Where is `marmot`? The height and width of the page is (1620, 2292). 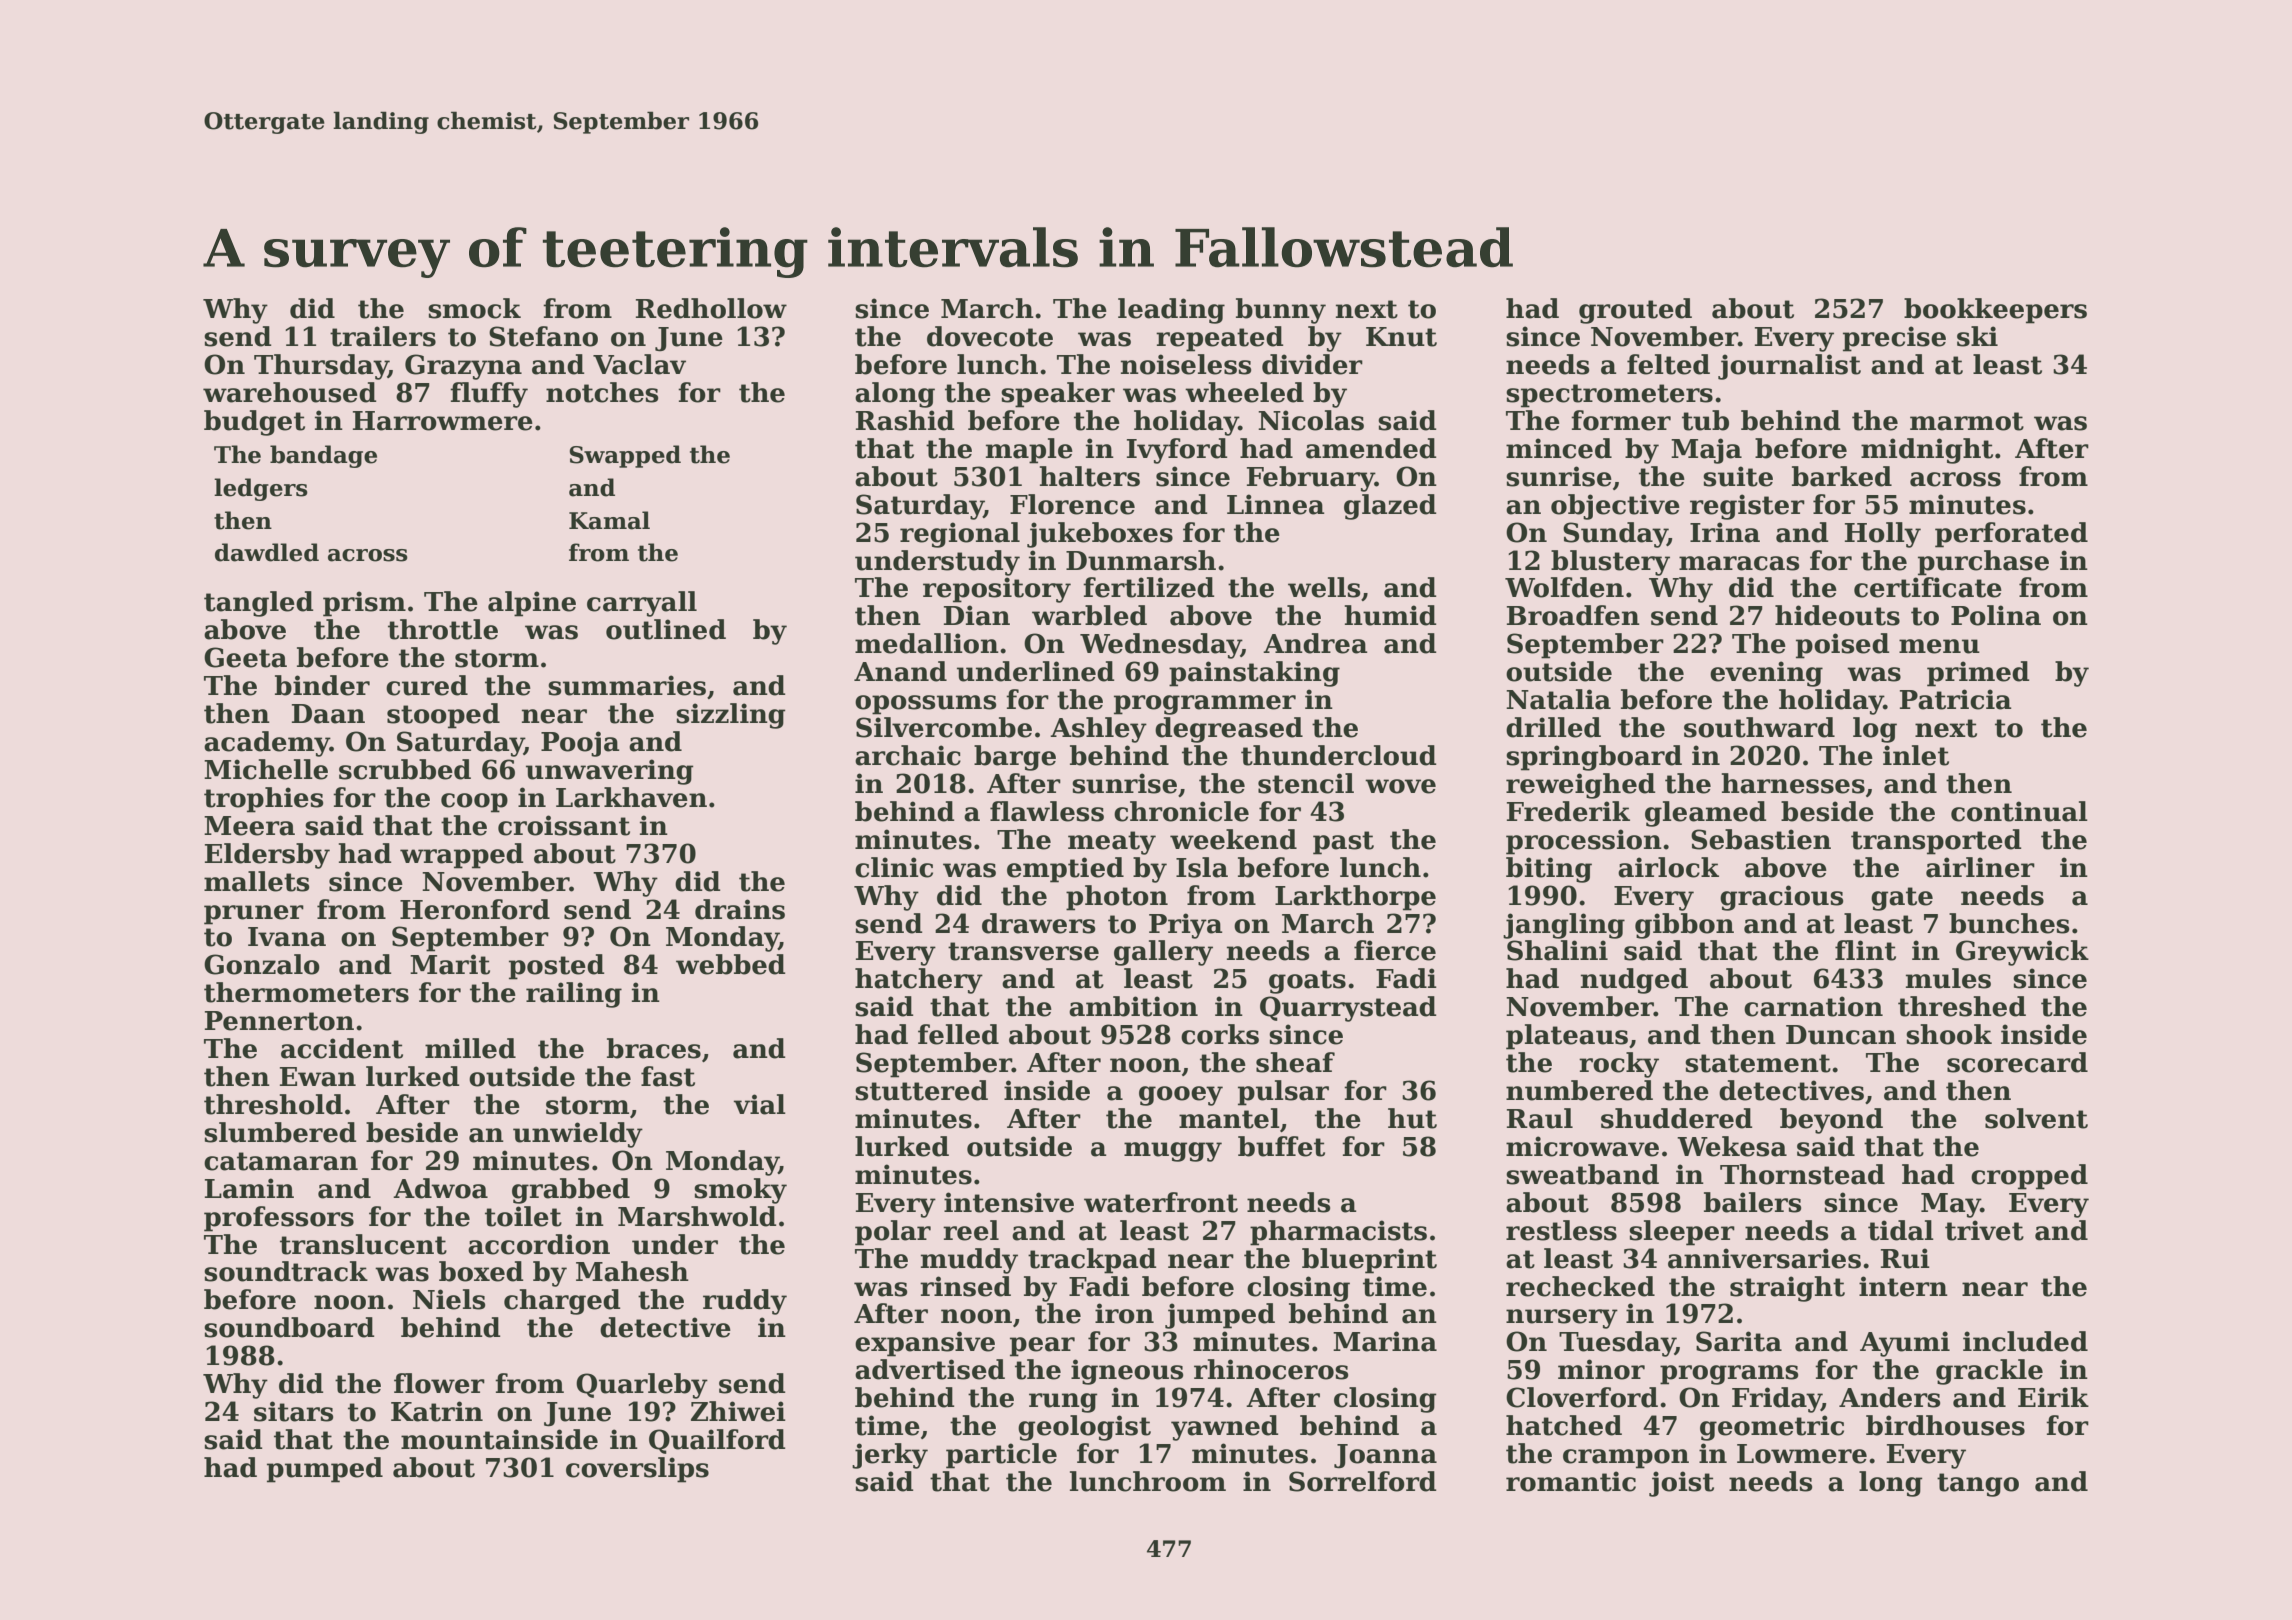
marmot is located at coordinates (1967, 421).
